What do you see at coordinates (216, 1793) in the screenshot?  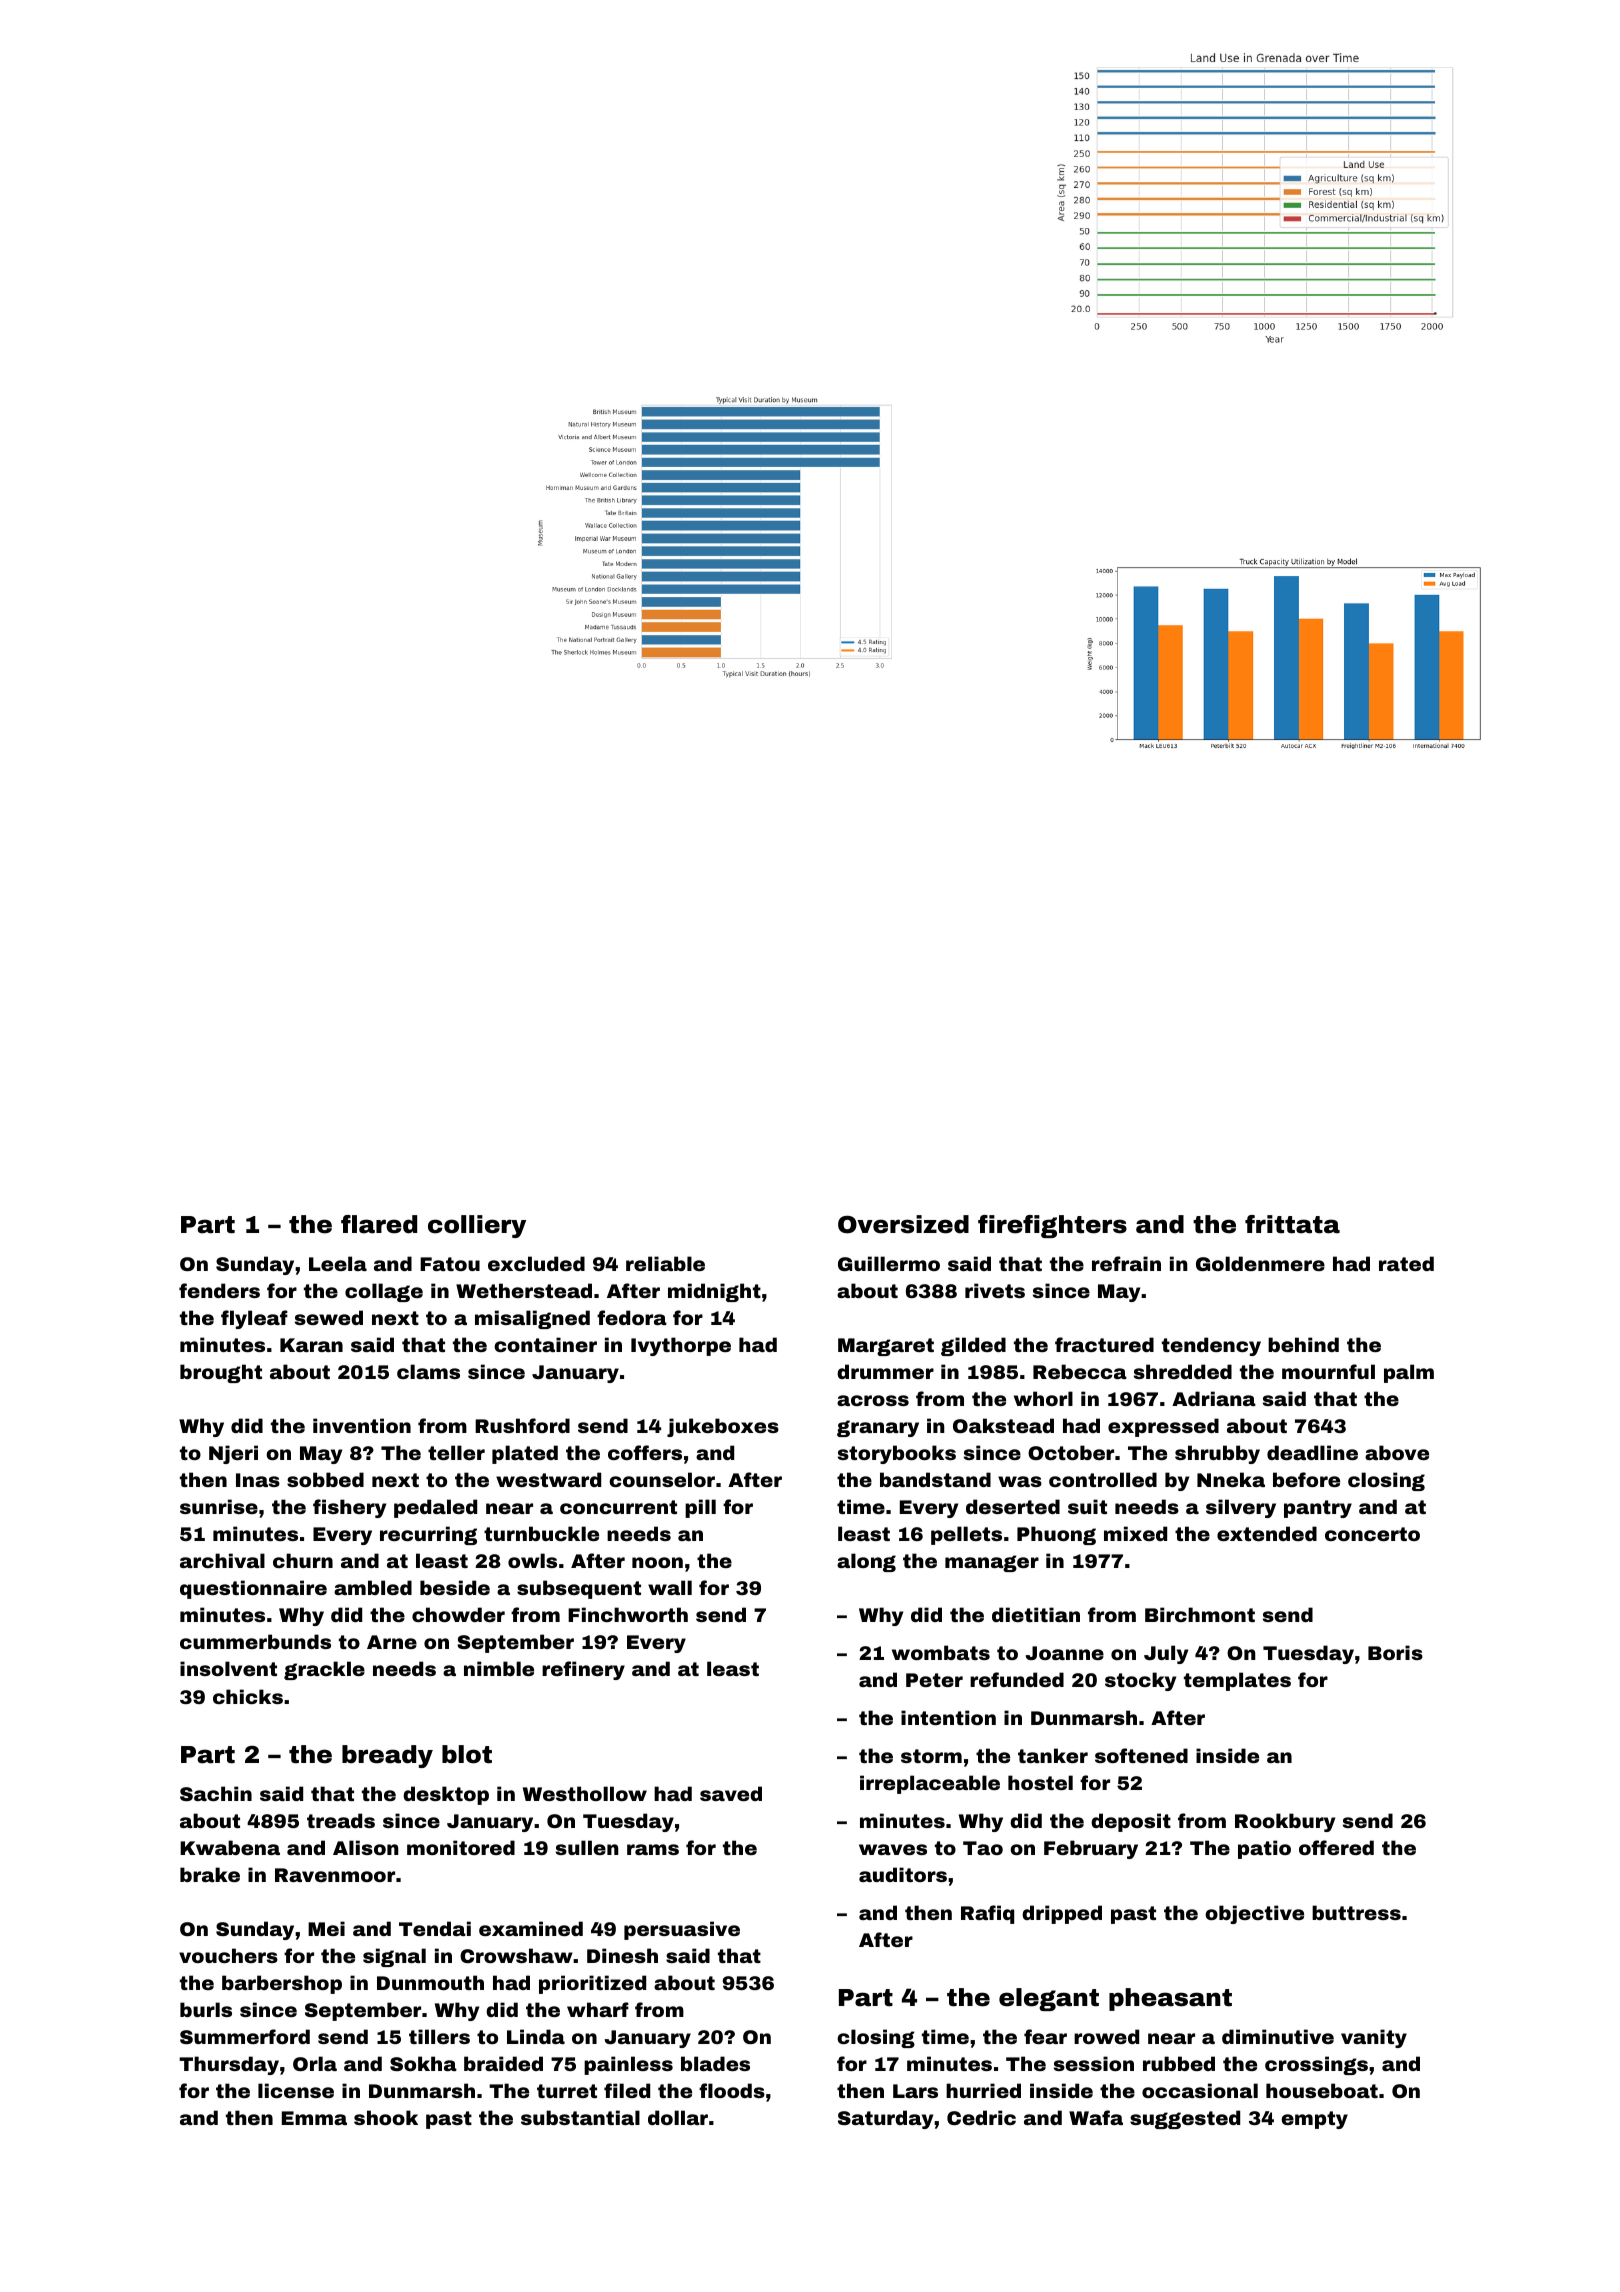 I see `Sachin` at bounding box center [216, 1793].
